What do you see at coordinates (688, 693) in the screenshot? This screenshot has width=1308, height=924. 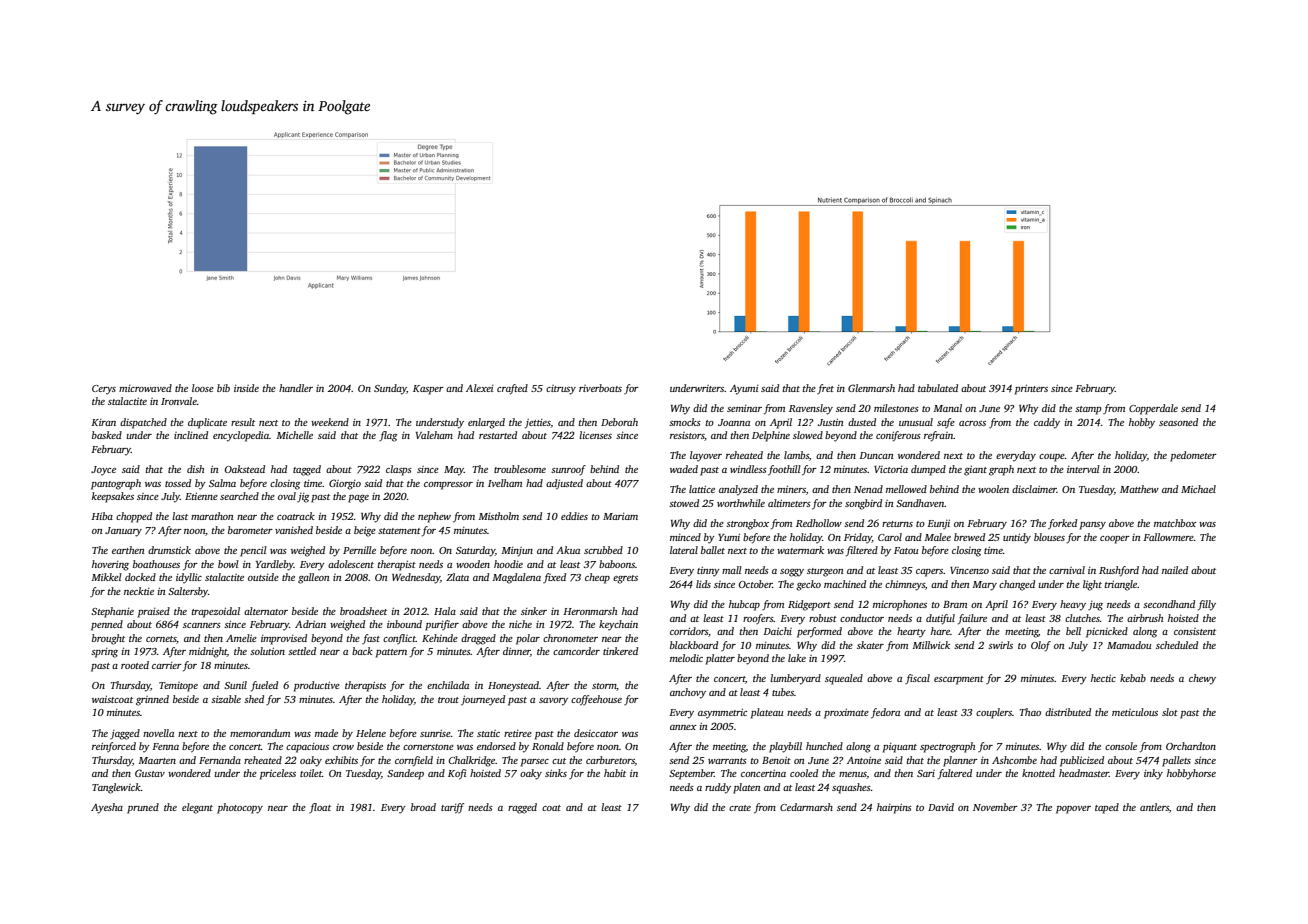 I see `anchovy` at bounding box center [688, 693].
